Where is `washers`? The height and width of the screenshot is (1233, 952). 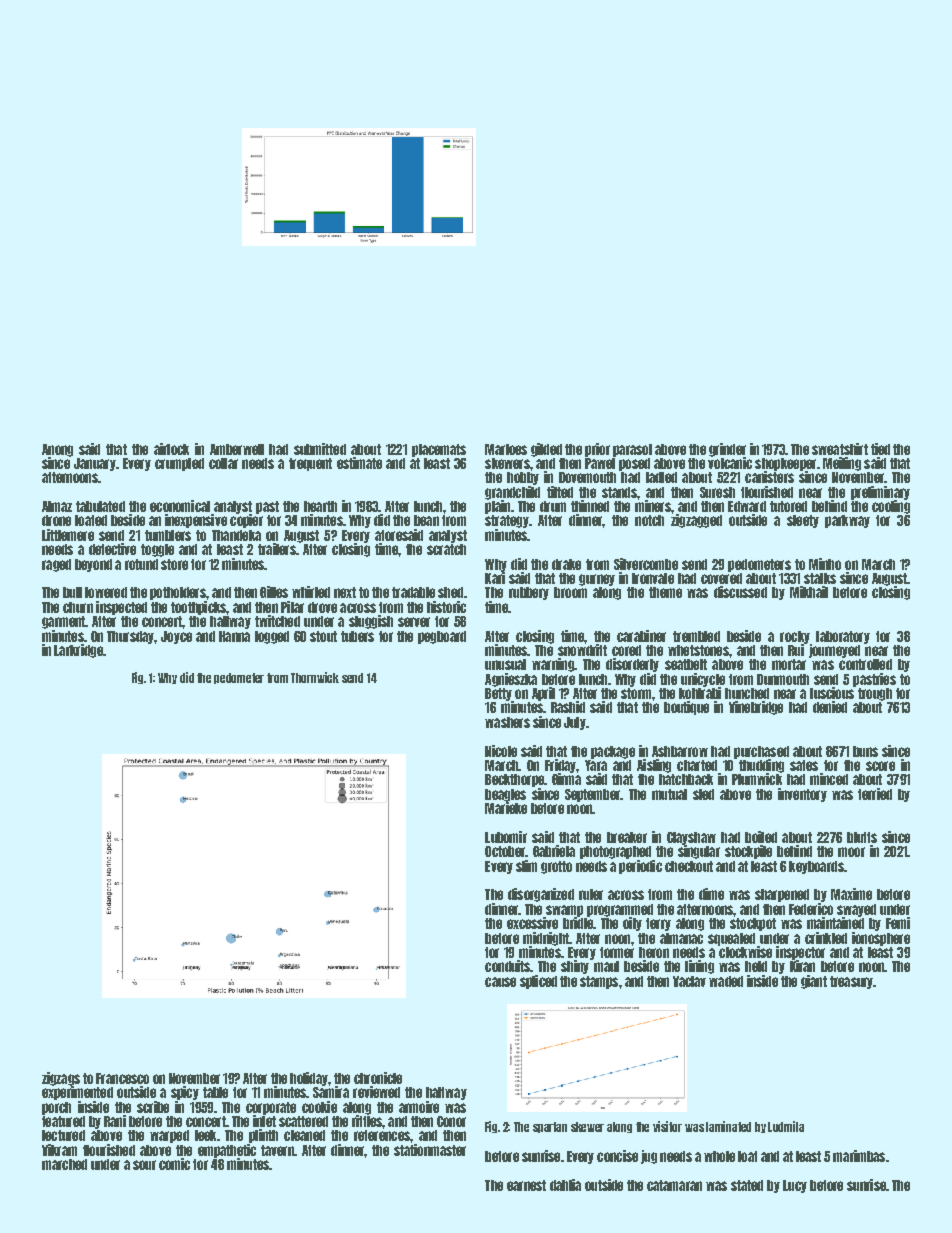
washers is located at coordinates (507, 722).
